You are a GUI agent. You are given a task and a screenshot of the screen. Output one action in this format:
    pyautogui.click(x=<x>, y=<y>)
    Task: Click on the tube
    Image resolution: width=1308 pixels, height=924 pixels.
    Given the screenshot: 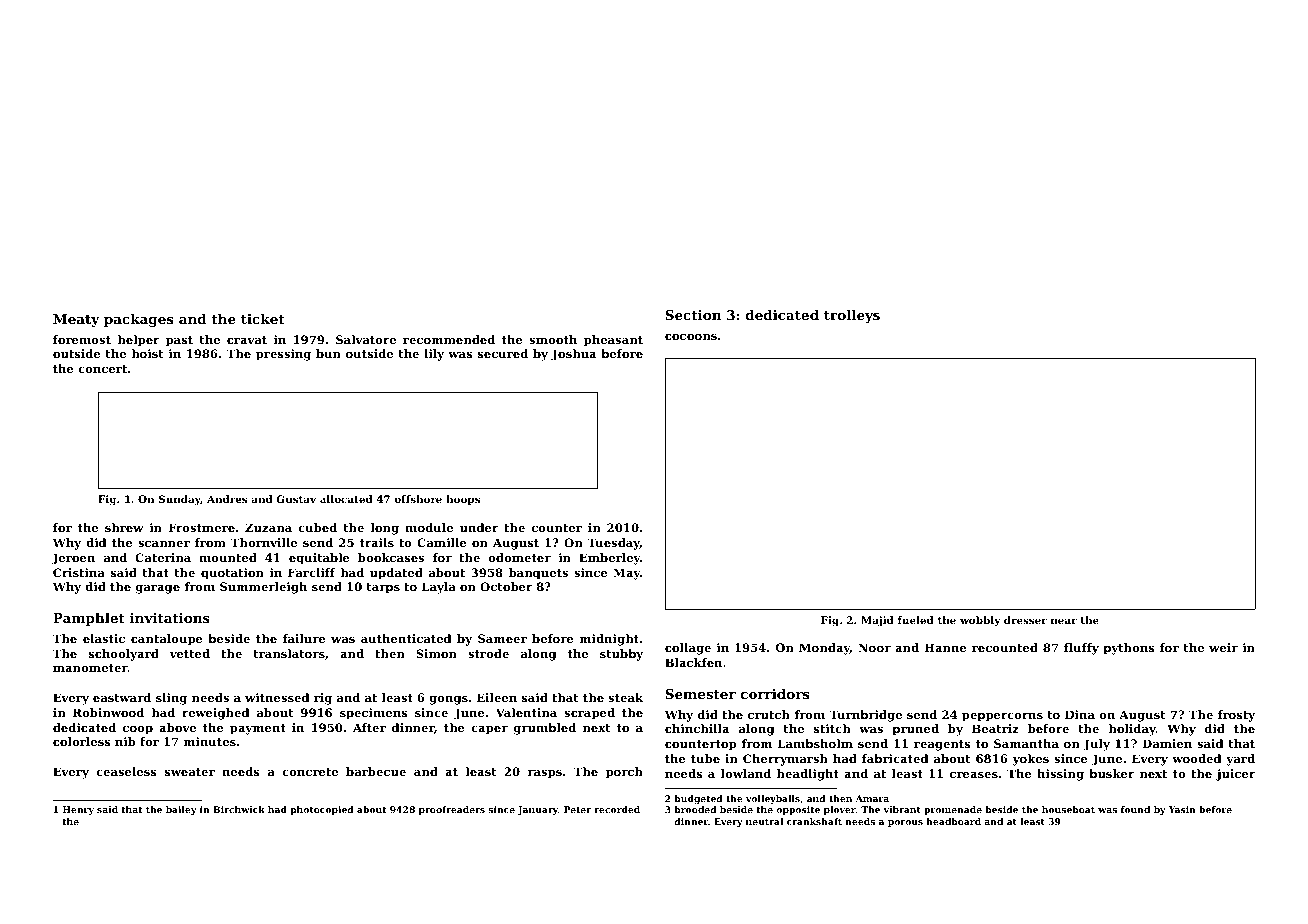 What is the action you would take?
    pyautogui.click(x=705, y=758)
